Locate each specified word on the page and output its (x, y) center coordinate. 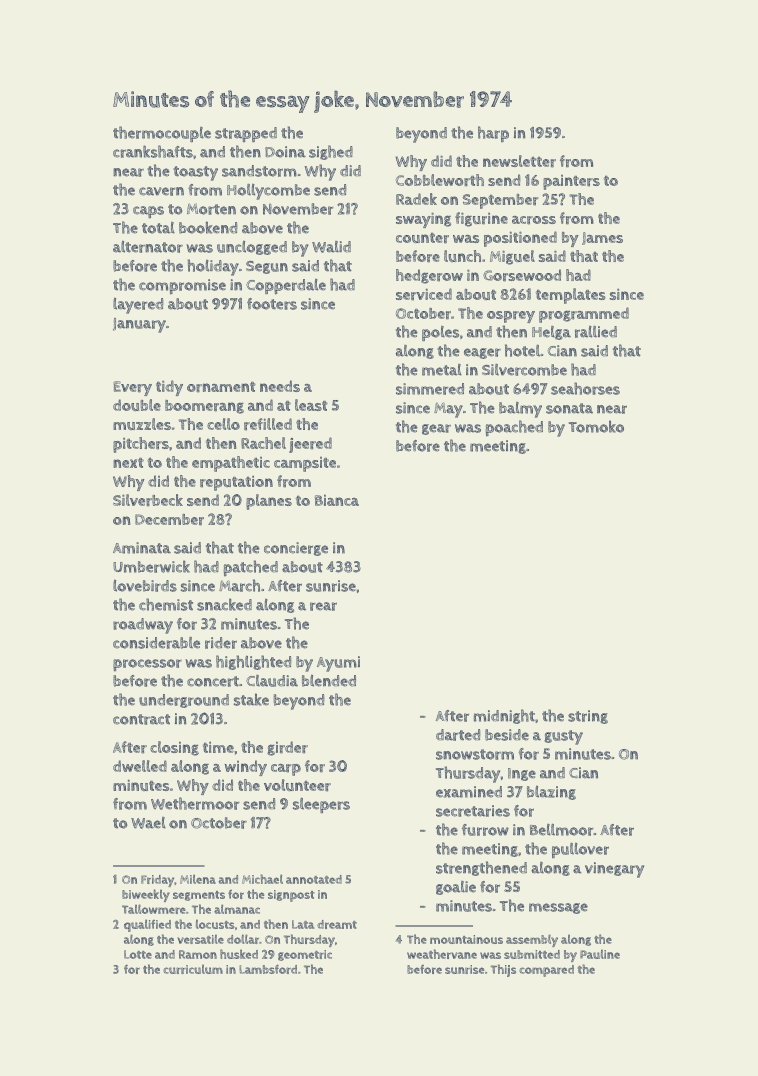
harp (493, 134)
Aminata (142, 548)
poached (514, 428)
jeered (310, 445)
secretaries (473, 811)
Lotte (138, 954)
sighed (331, 152)
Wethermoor (195, 803)
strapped (246, 135)
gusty (563, 737)
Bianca (337, 500)
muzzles (142, 424)
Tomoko (596, 426)
